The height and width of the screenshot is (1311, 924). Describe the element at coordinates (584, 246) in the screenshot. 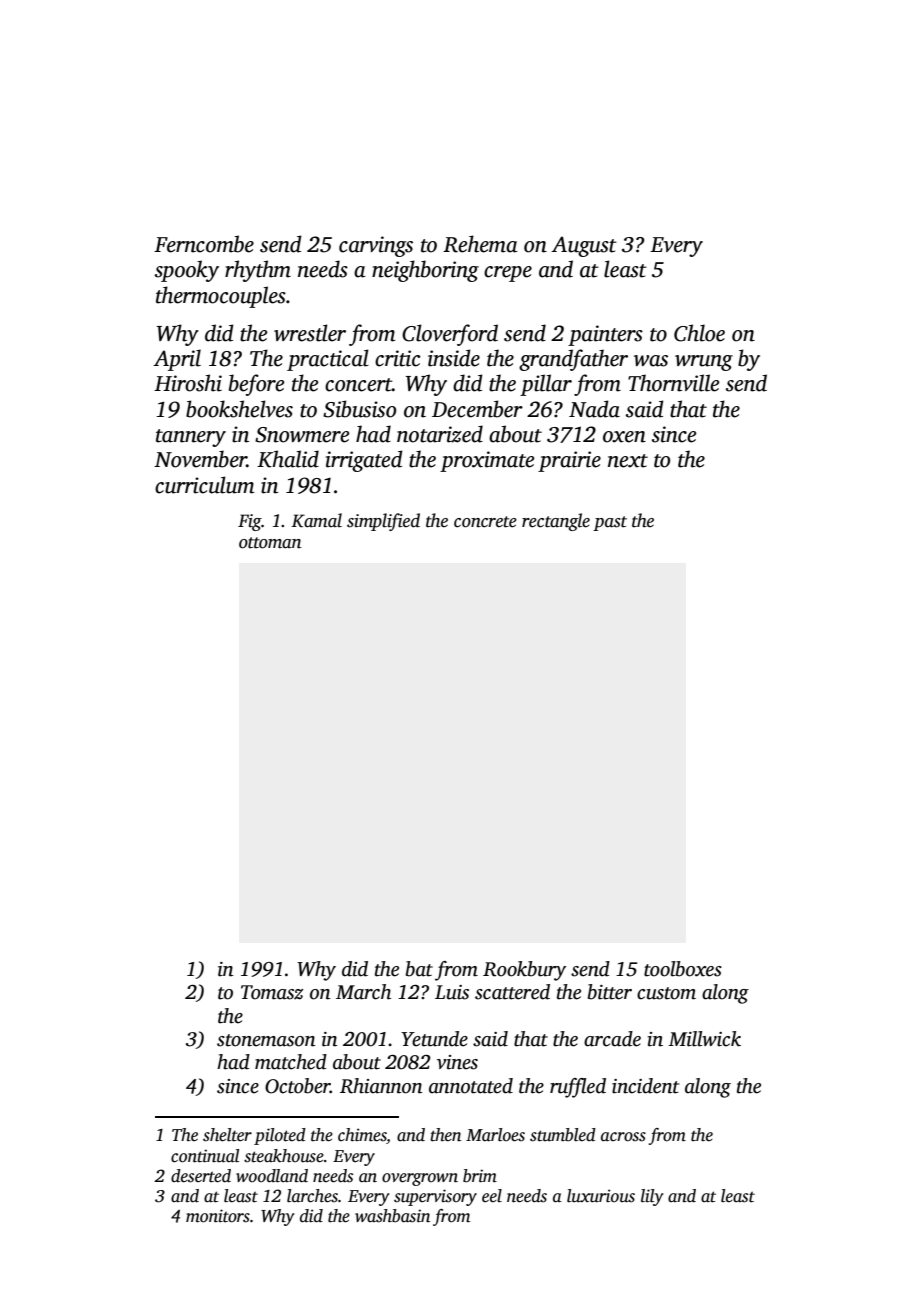

I see `August` at that location.
